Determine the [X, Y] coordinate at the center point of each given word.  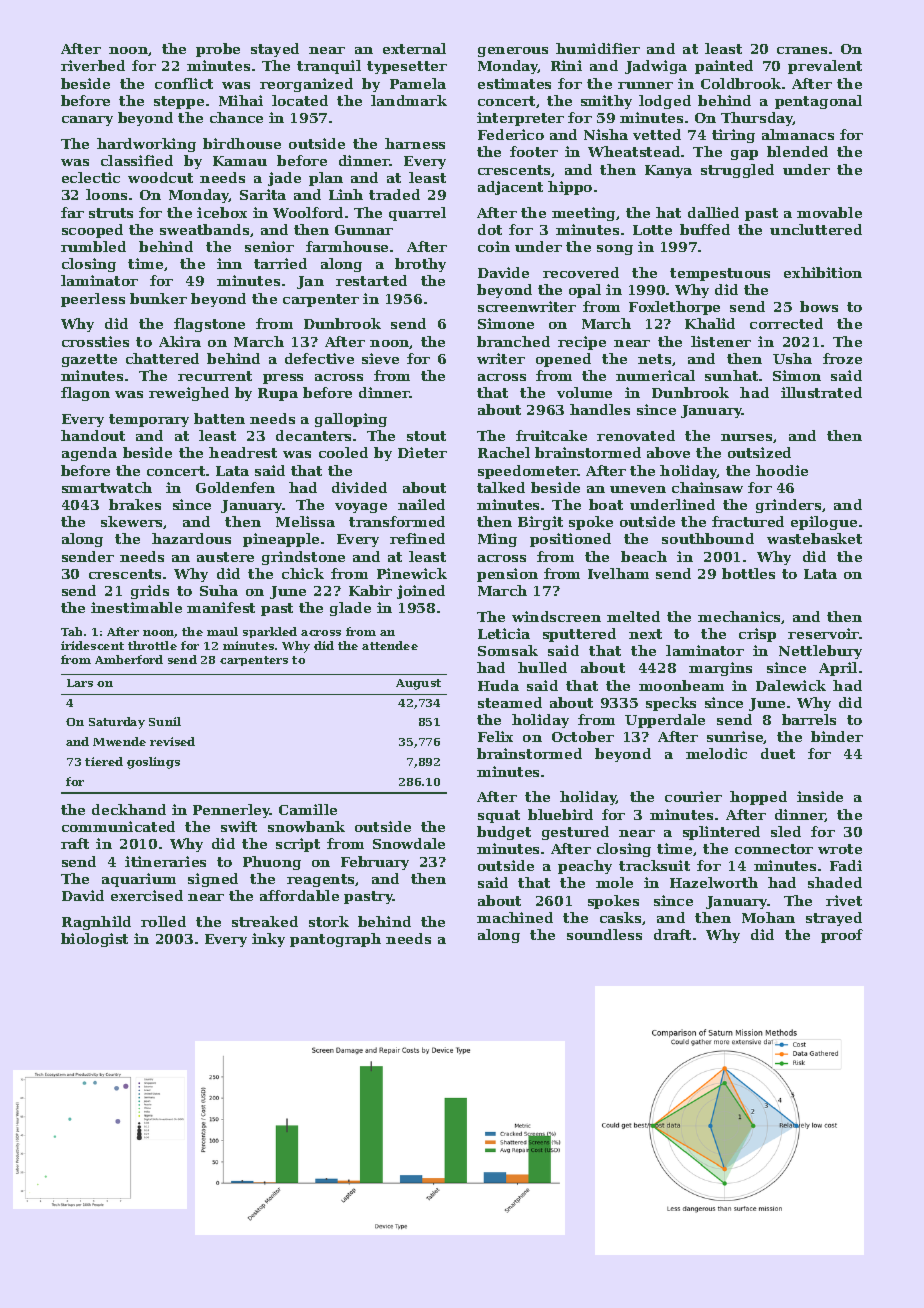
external [414, 48]
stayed [275, 50]
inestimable [136, 607]
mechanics [740, 617]
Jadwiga [656, 67]
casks [620, 917]
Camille [308, 809]
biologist [94, 940]
